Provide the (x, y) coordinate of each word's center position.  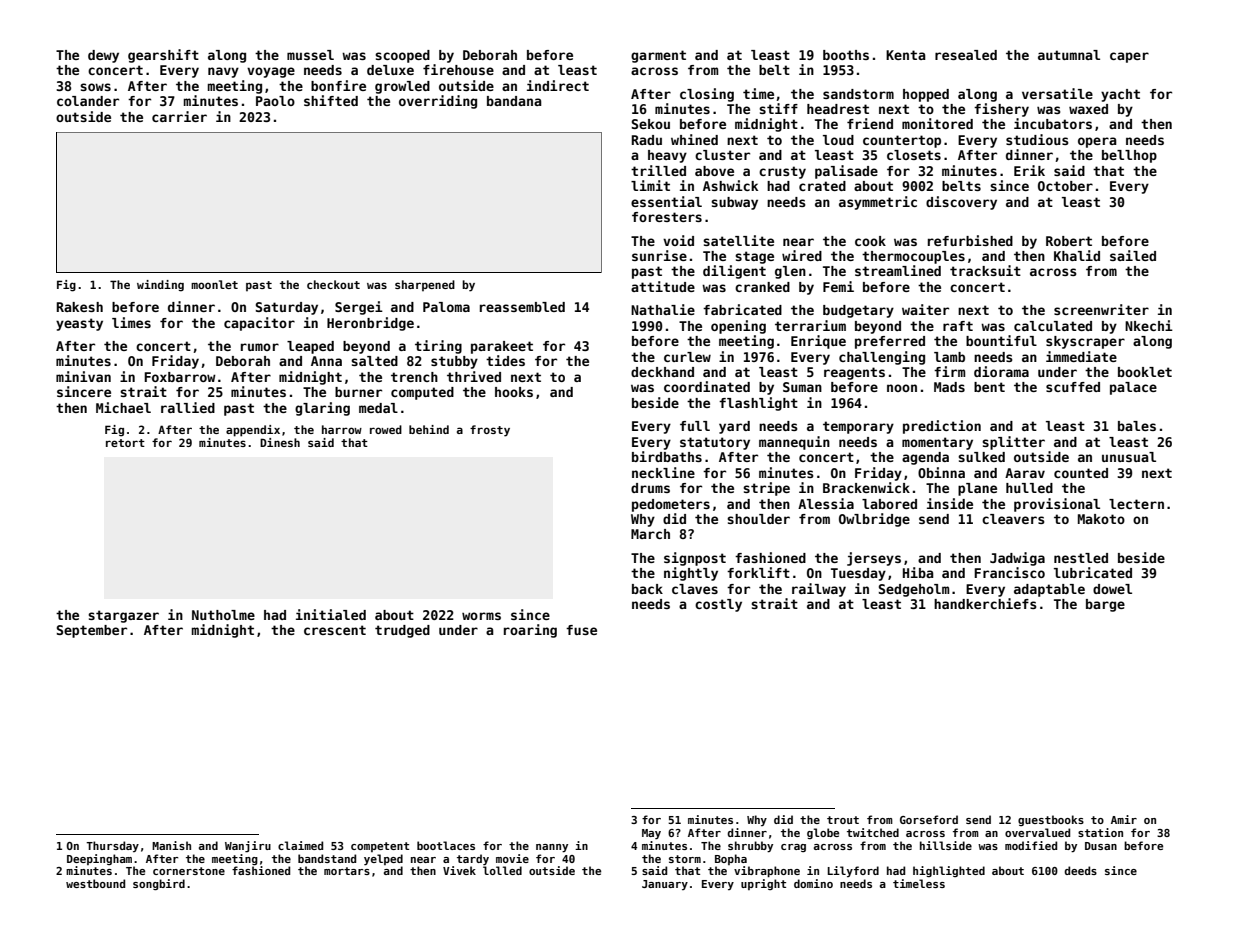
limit (650, 185)
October (1065, 186)
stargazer (123, 616)
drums (650, 488)
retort (125, 443)
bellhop (1129, 156)
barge (1105, 605)
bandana (514, 101)
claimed (300, 845)
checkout (333, 284)
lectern (1136, 504)
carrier (179, 116)
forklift (758, 572)
